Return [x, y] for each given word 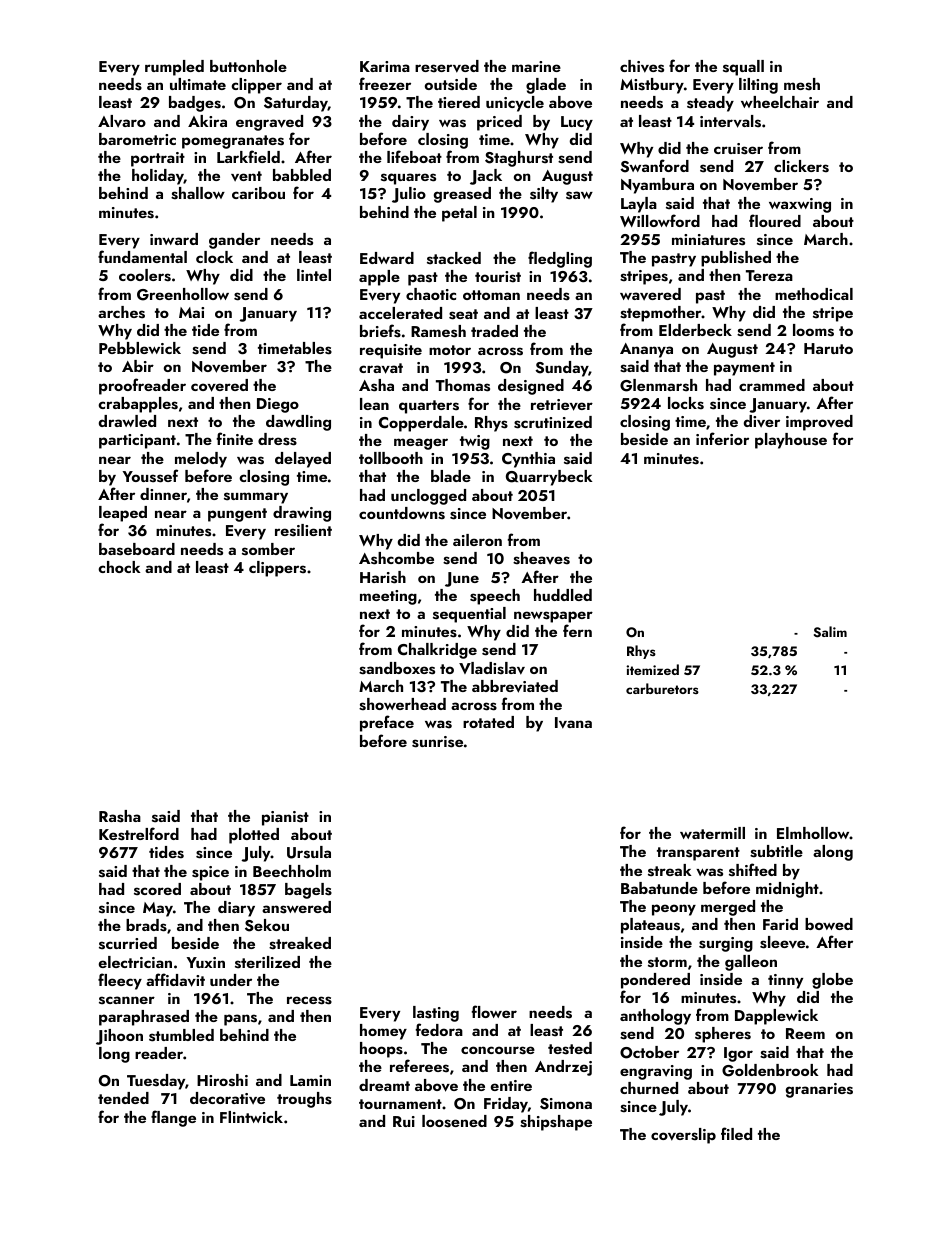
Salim [830, 632]
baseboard [137, 549]
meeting [388, 597]
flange [173, 1118]
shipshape [556, 1123]
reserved [447, 66]
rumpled [174, 68]
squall [743, 68]
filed [736, 1133]
